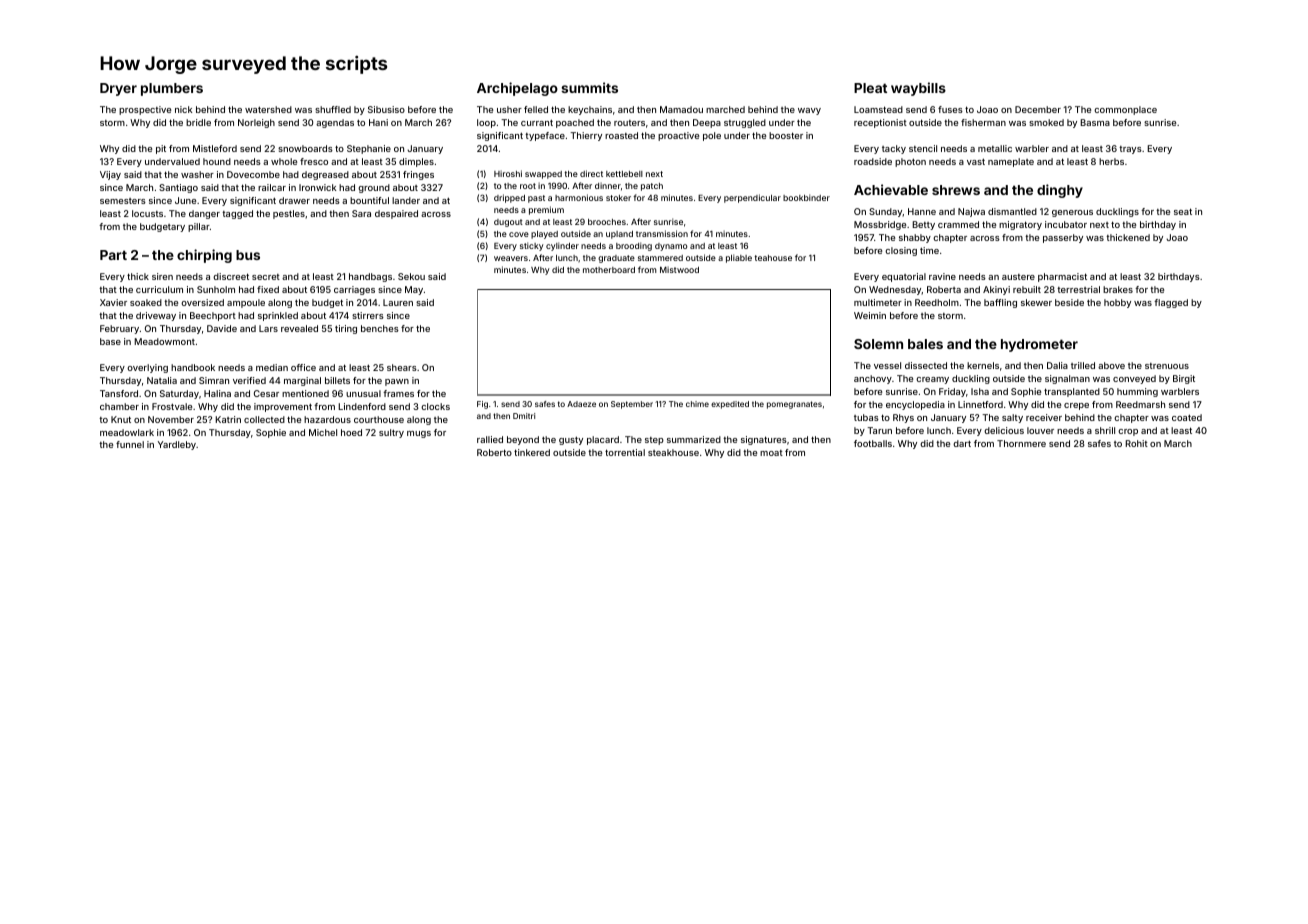  What do you see at coordinates (673, 452) in the image?
I see `steakhouse` at bounding box center [673, 452].
